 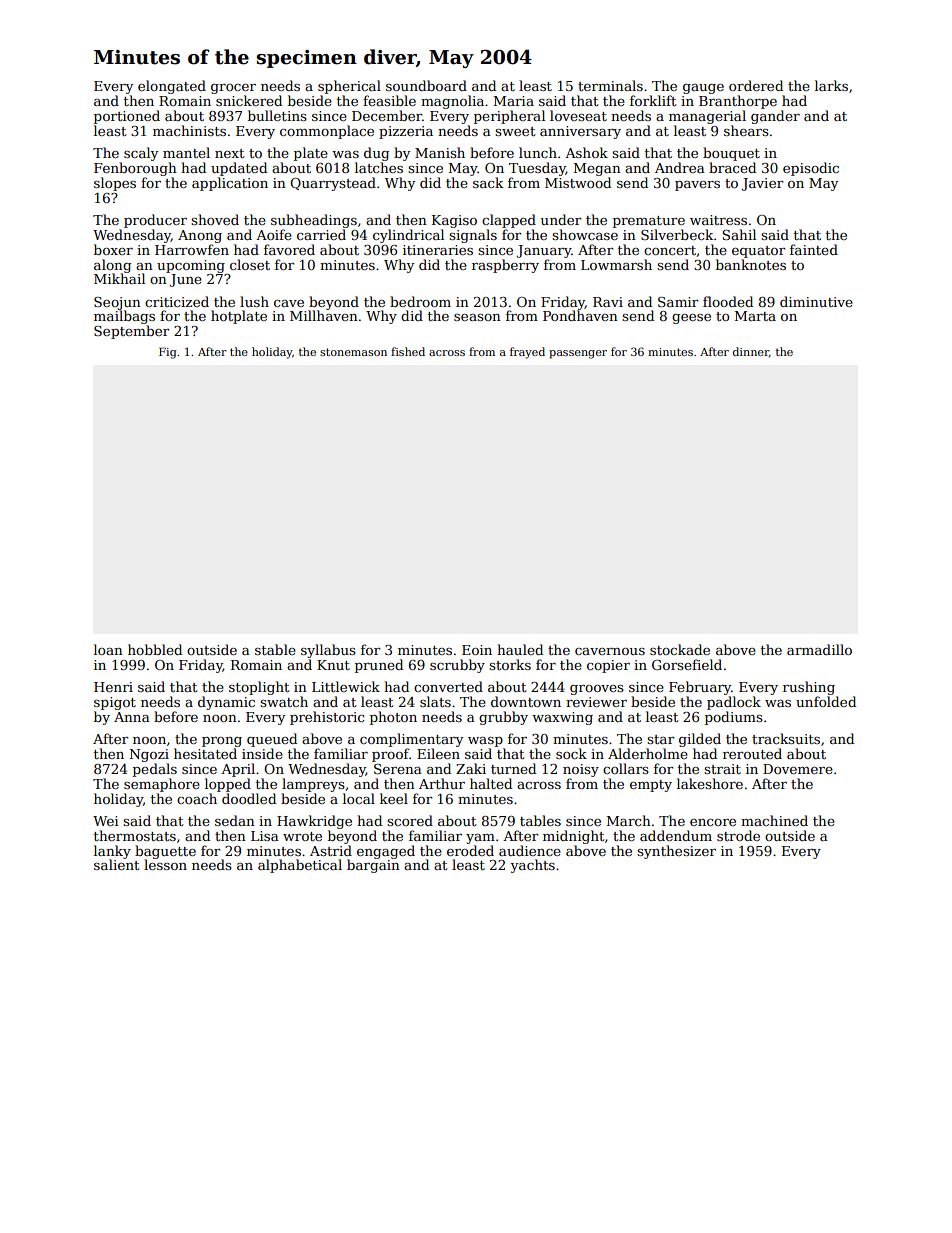 What do you see at coordinates (172, 87) in the screenshot?
I see `elongated` at bounding box center [172, 87].
